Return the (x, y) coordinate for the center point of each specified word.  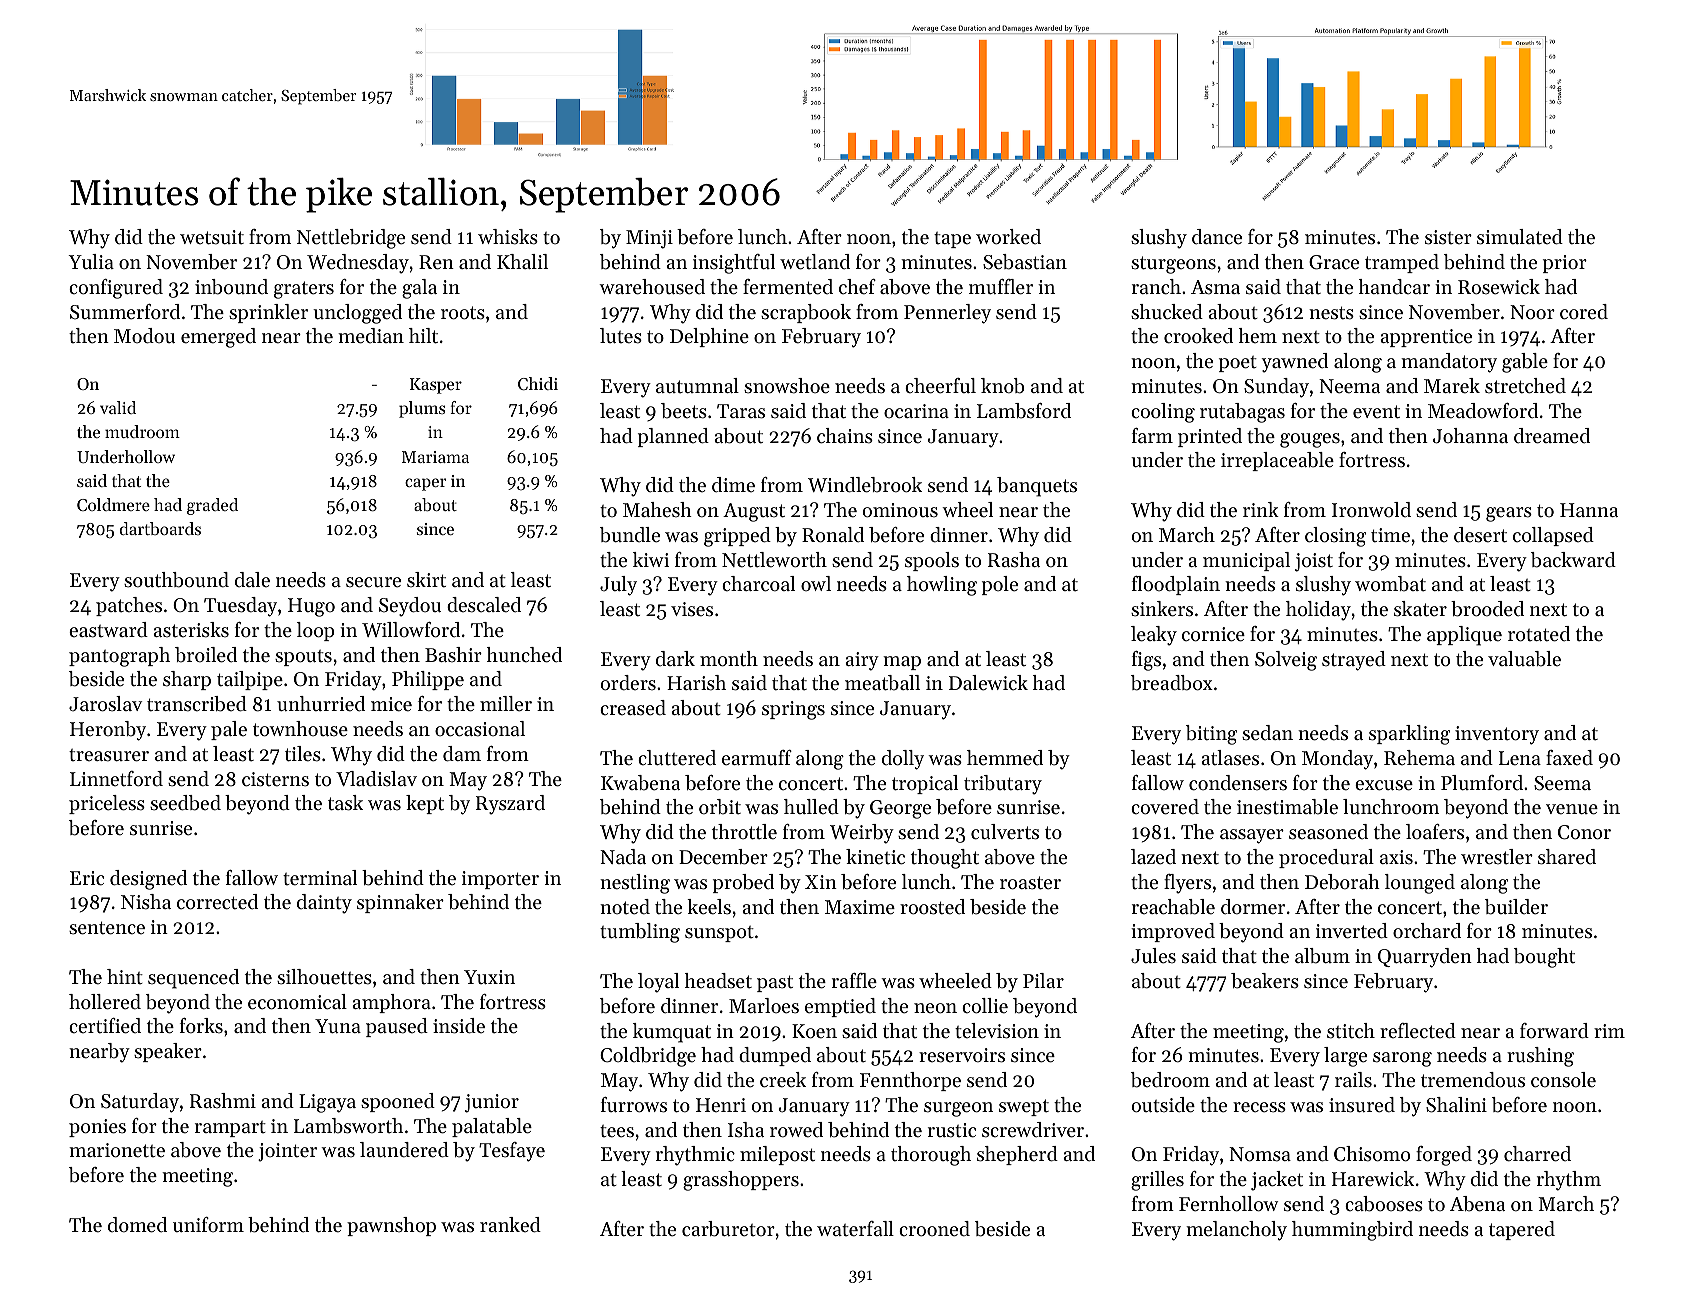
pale (229, 730)
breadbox (1172, 683)
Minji (649, 239)
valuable (1524, 659)
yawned (1295, 363)
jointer (287, 1152)
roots (463, 313)
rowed (796, 1129)
